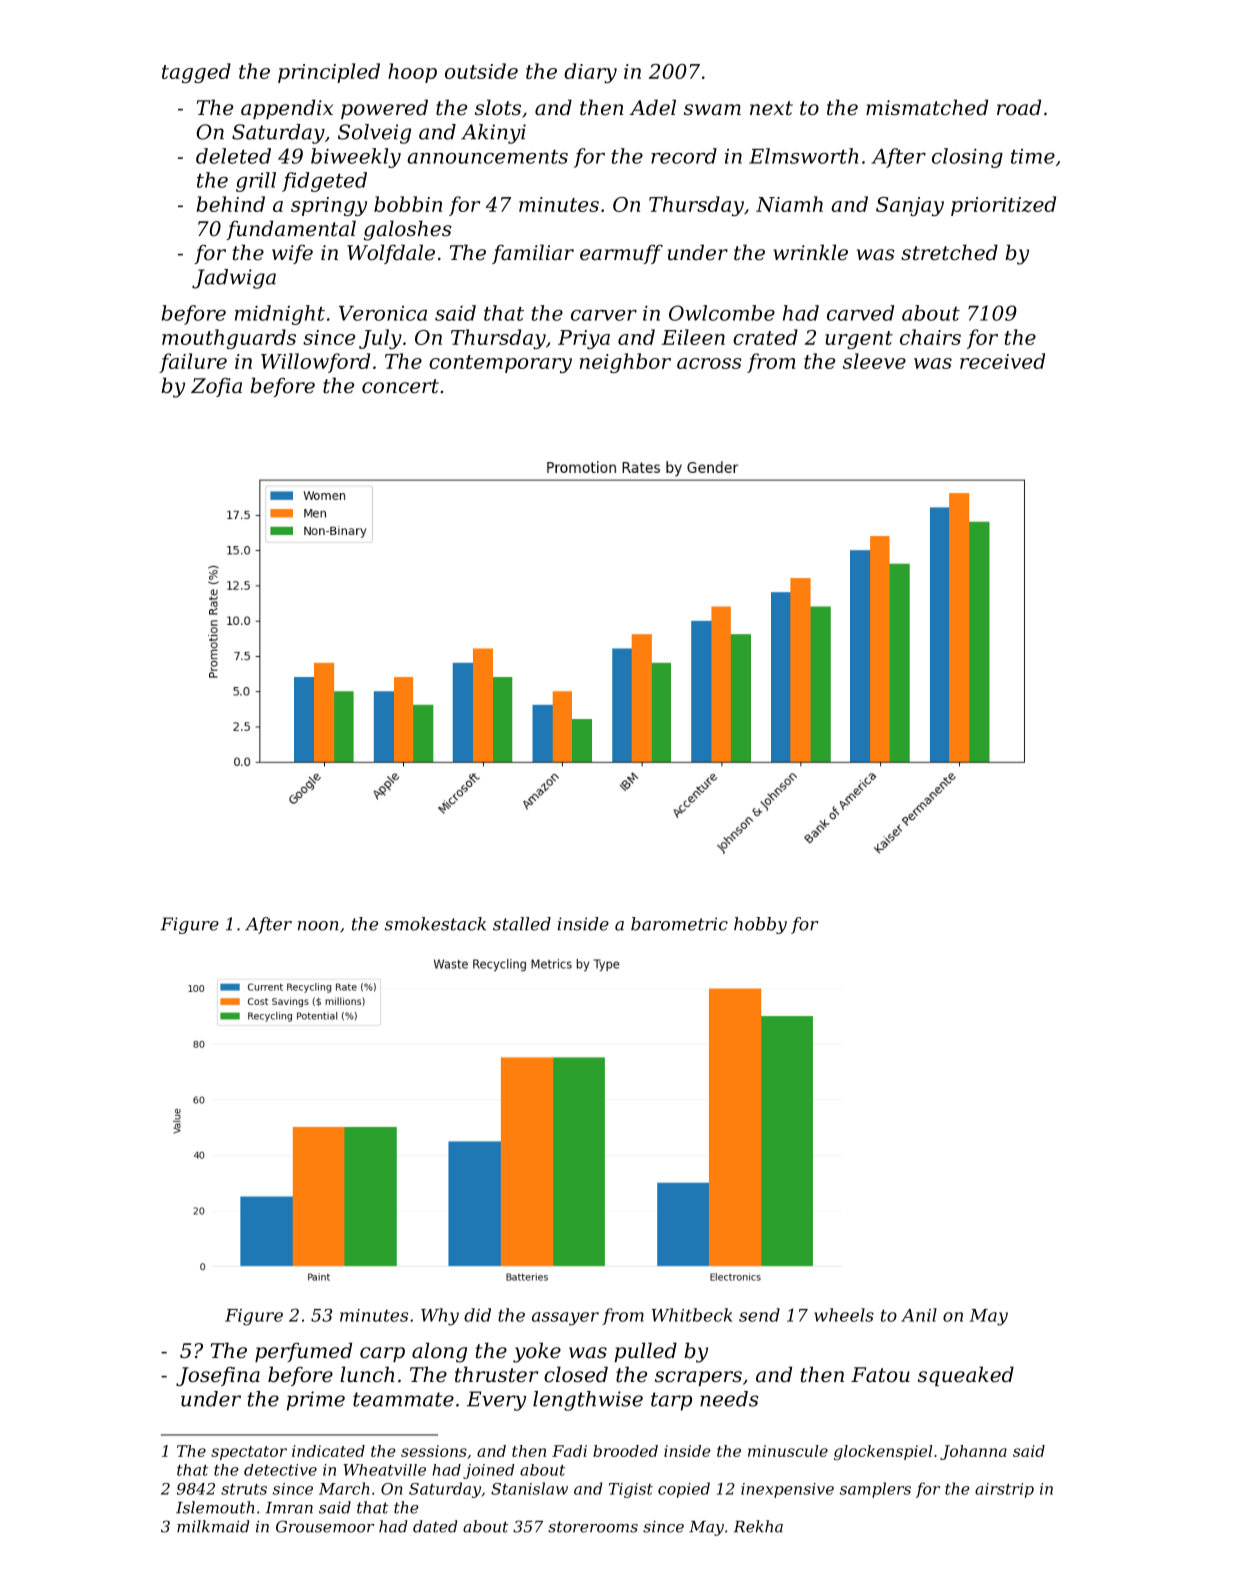 Image resolution: width=1233 pixels, height=1595 pixels. I want to click on diary, so click(590, 73).
